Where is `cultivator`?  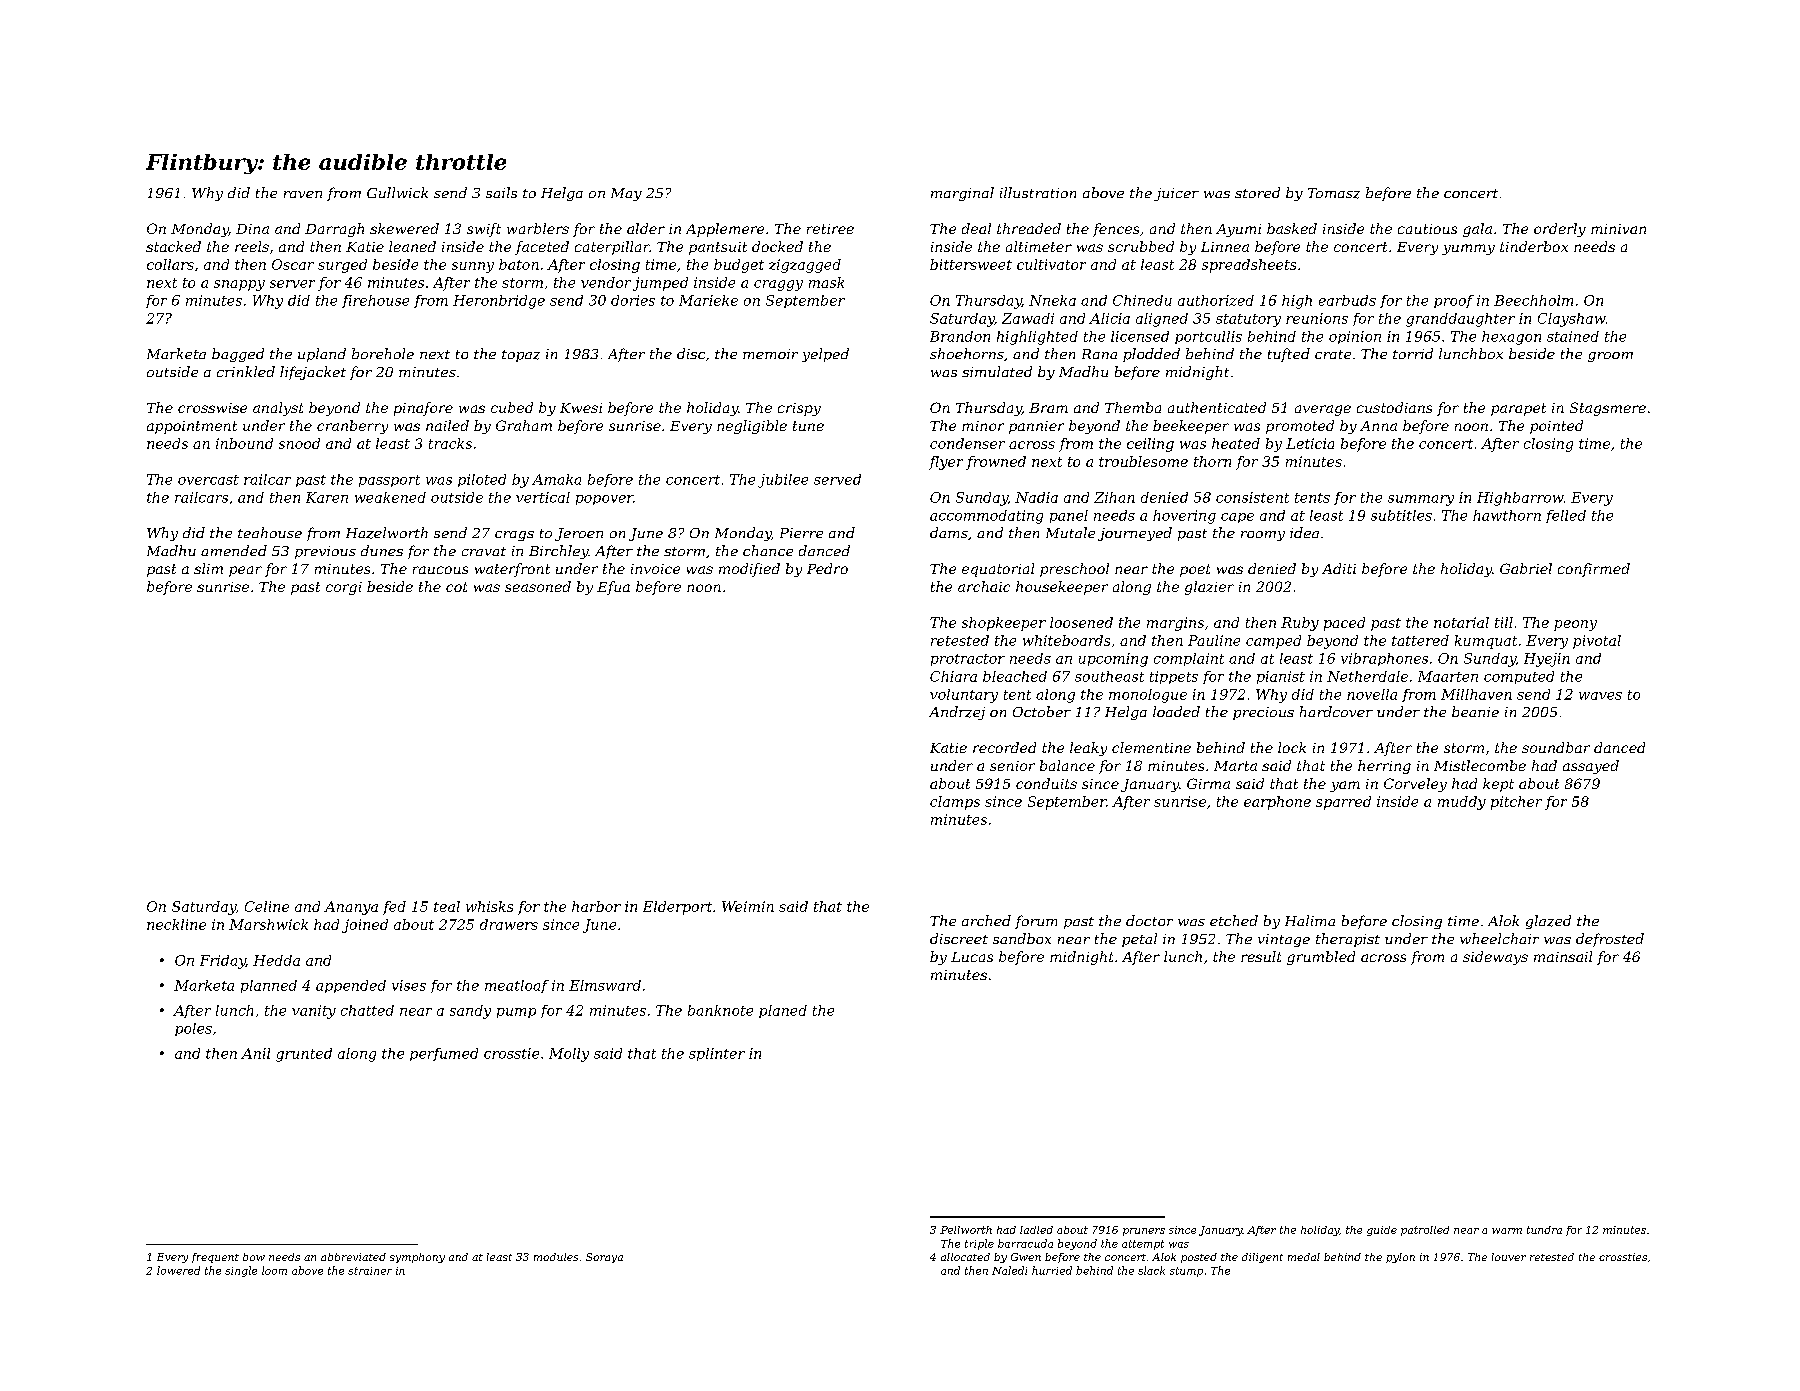
cultivator is located at coordinates (1051, 264).
